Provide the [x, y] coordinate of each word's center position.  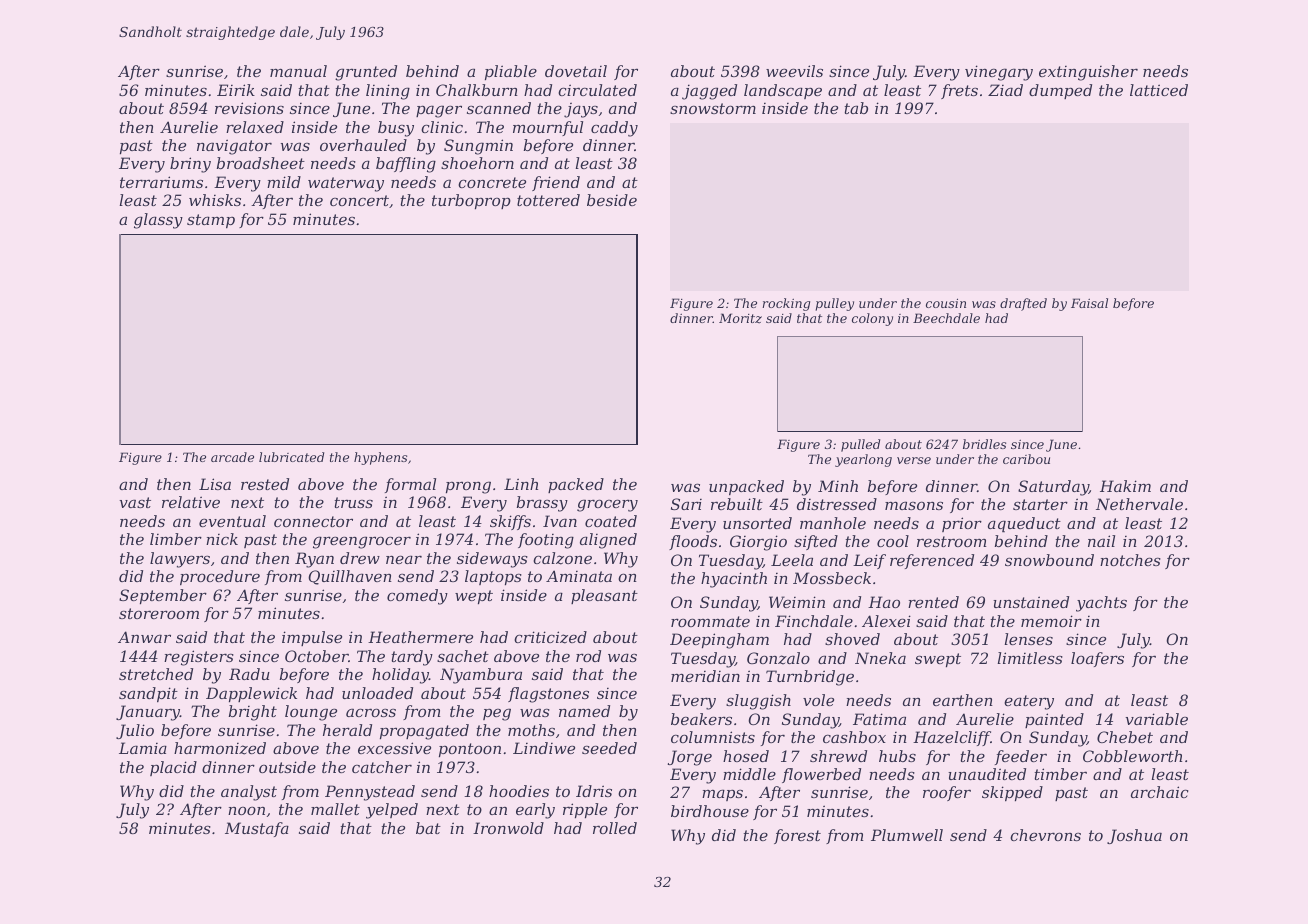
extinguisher [1088, 73]
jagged [709, 92]
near [404, 559]
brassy [542, 504]
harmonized [220, 748]
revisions [249, 108]
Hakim [1125, 486]
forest [797, 836]
